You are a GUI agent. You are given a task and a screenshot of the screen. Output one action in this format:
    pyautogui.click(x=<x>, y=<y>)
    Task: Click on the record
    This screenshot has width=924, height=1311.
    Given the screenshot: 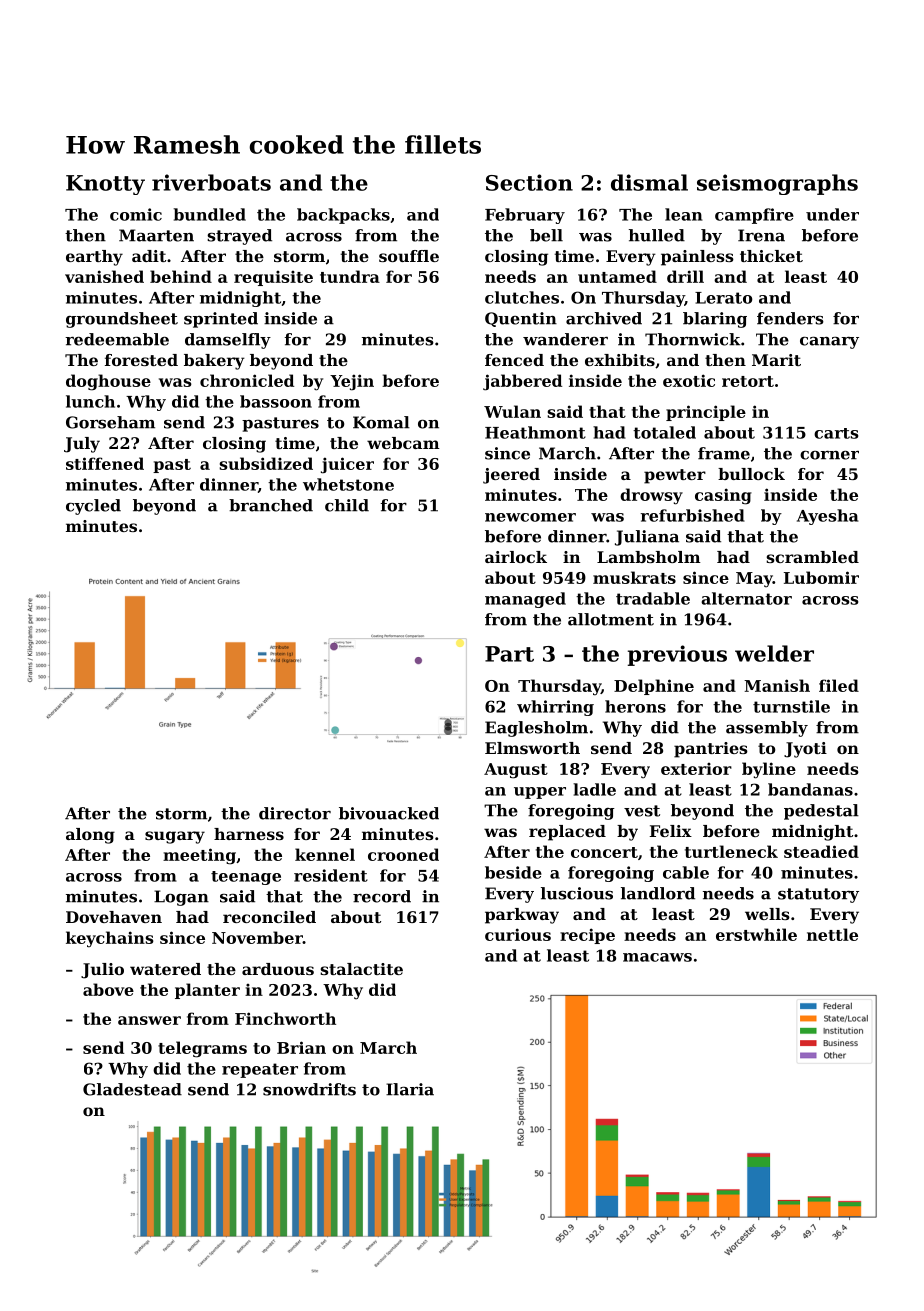 What is the action you would take?
    pyautogui.click(x=382, y=896)
